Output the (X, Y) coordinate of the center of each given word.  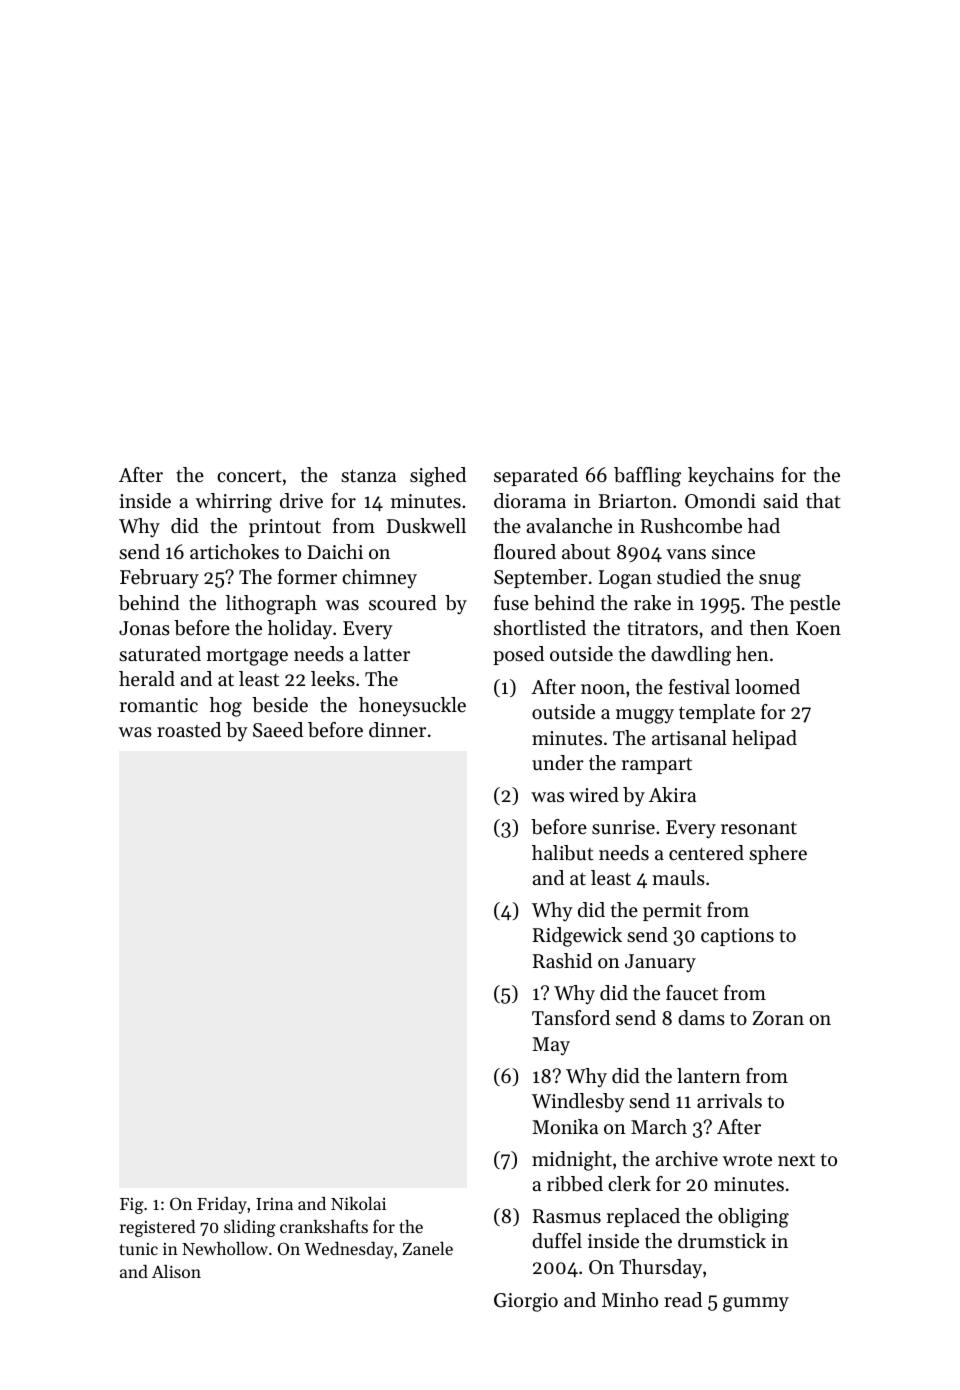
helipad (764, 739)
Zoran (778, 1018)
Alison (176, 1271)
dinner (397, 729)
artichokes (234, 552)
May (551, 1046)
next (796, 1160)
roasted (189, 730)
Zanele (427, 1248)
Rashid (562, 961)
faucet (692, 993)
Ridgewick (577, 937)
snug (780, 581)
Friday (222, 1205)
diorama (530, 501)
